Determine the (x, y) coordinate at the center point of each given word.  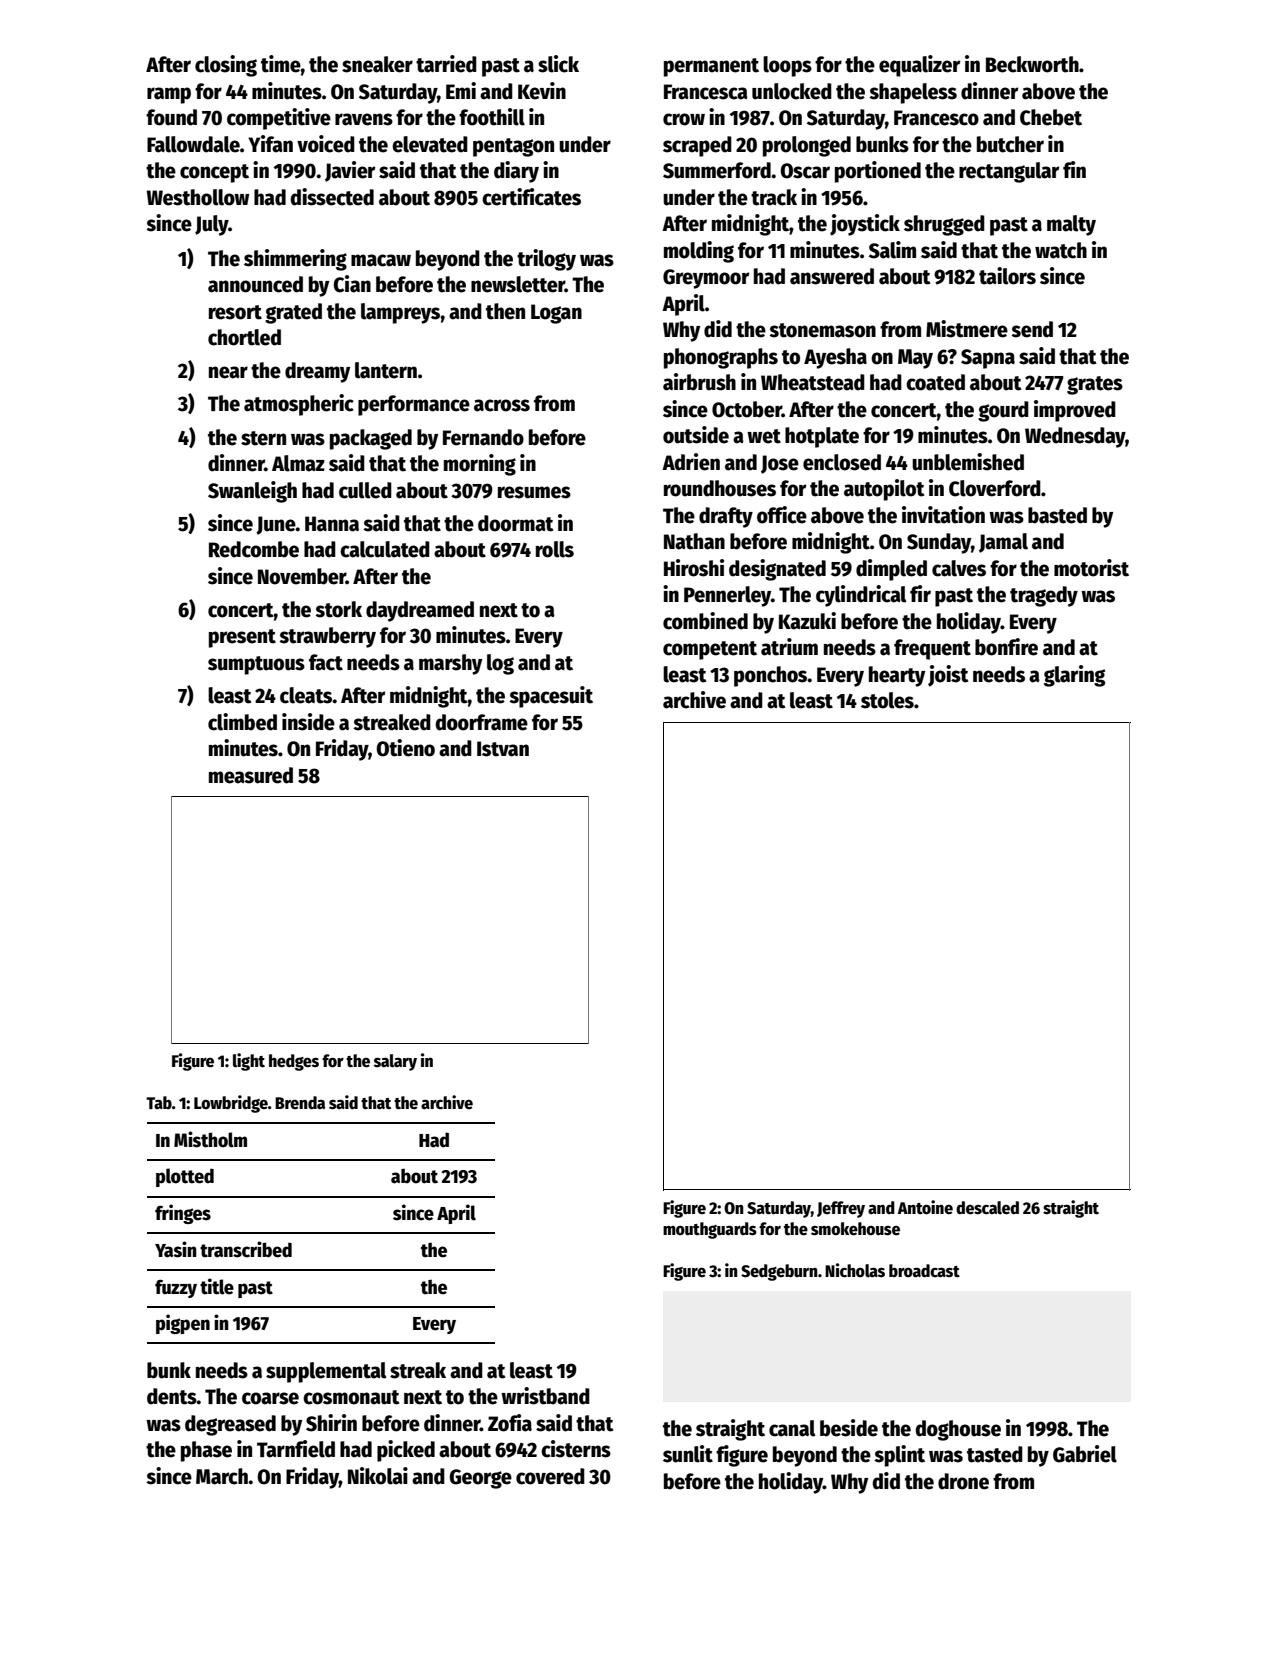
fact (326, 662)
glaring (1074, 676)
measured (251, 775)
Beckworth (1032, 64)
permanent (711, 67)
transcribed (246, 1249)
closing (226, 66)
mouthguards (710, 1230)
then (505, 311)
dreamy (317, 372)
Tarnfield (296, 1449)
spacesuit (551, 697)
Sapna (988, 359)
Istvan (503, 749)
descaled (987, 1208)
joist (948, 676)
